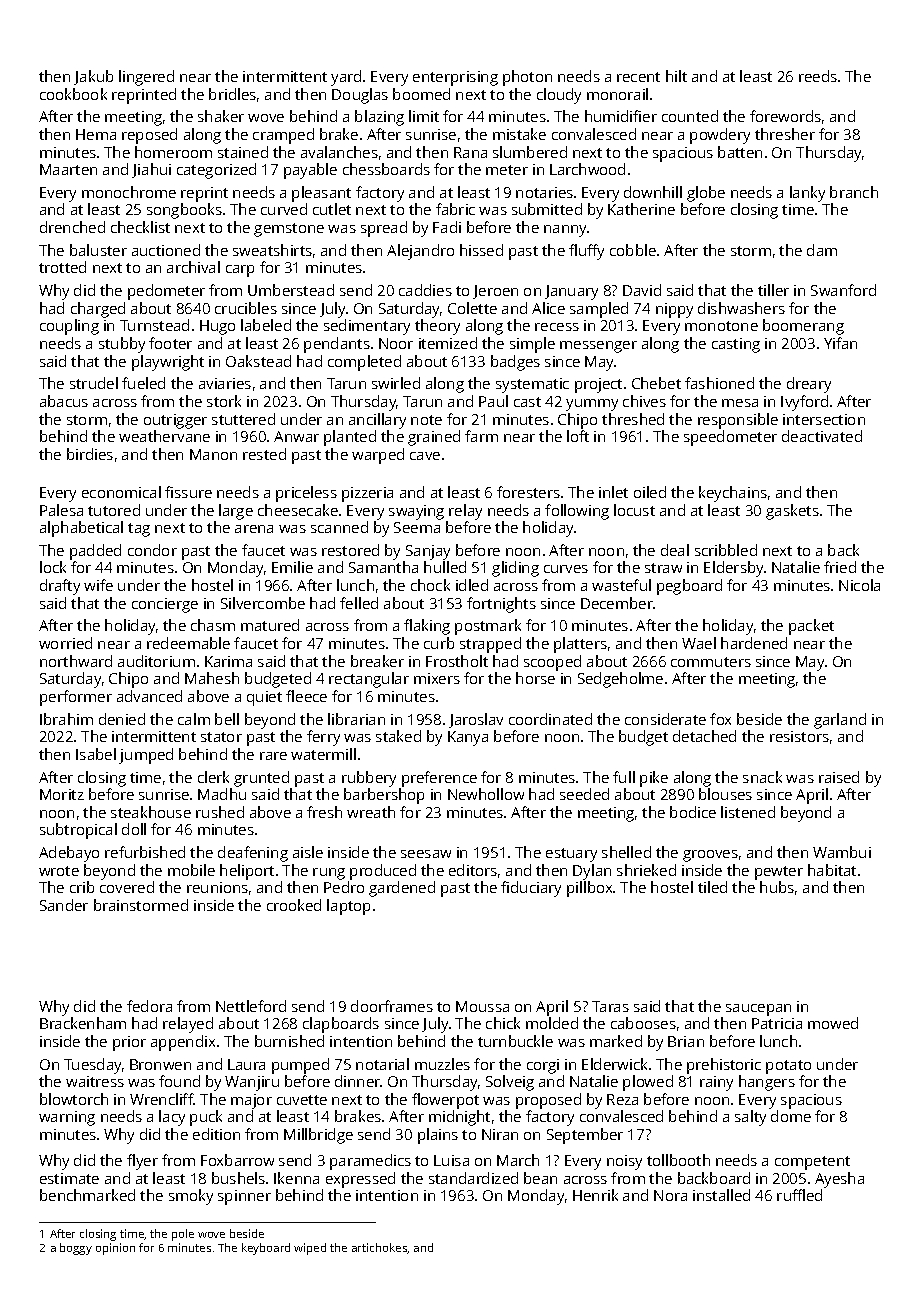 The image size is (924, 1308). Describe the element at coordinates (98, 585) in the screenshot. I see `wife` at that location.
